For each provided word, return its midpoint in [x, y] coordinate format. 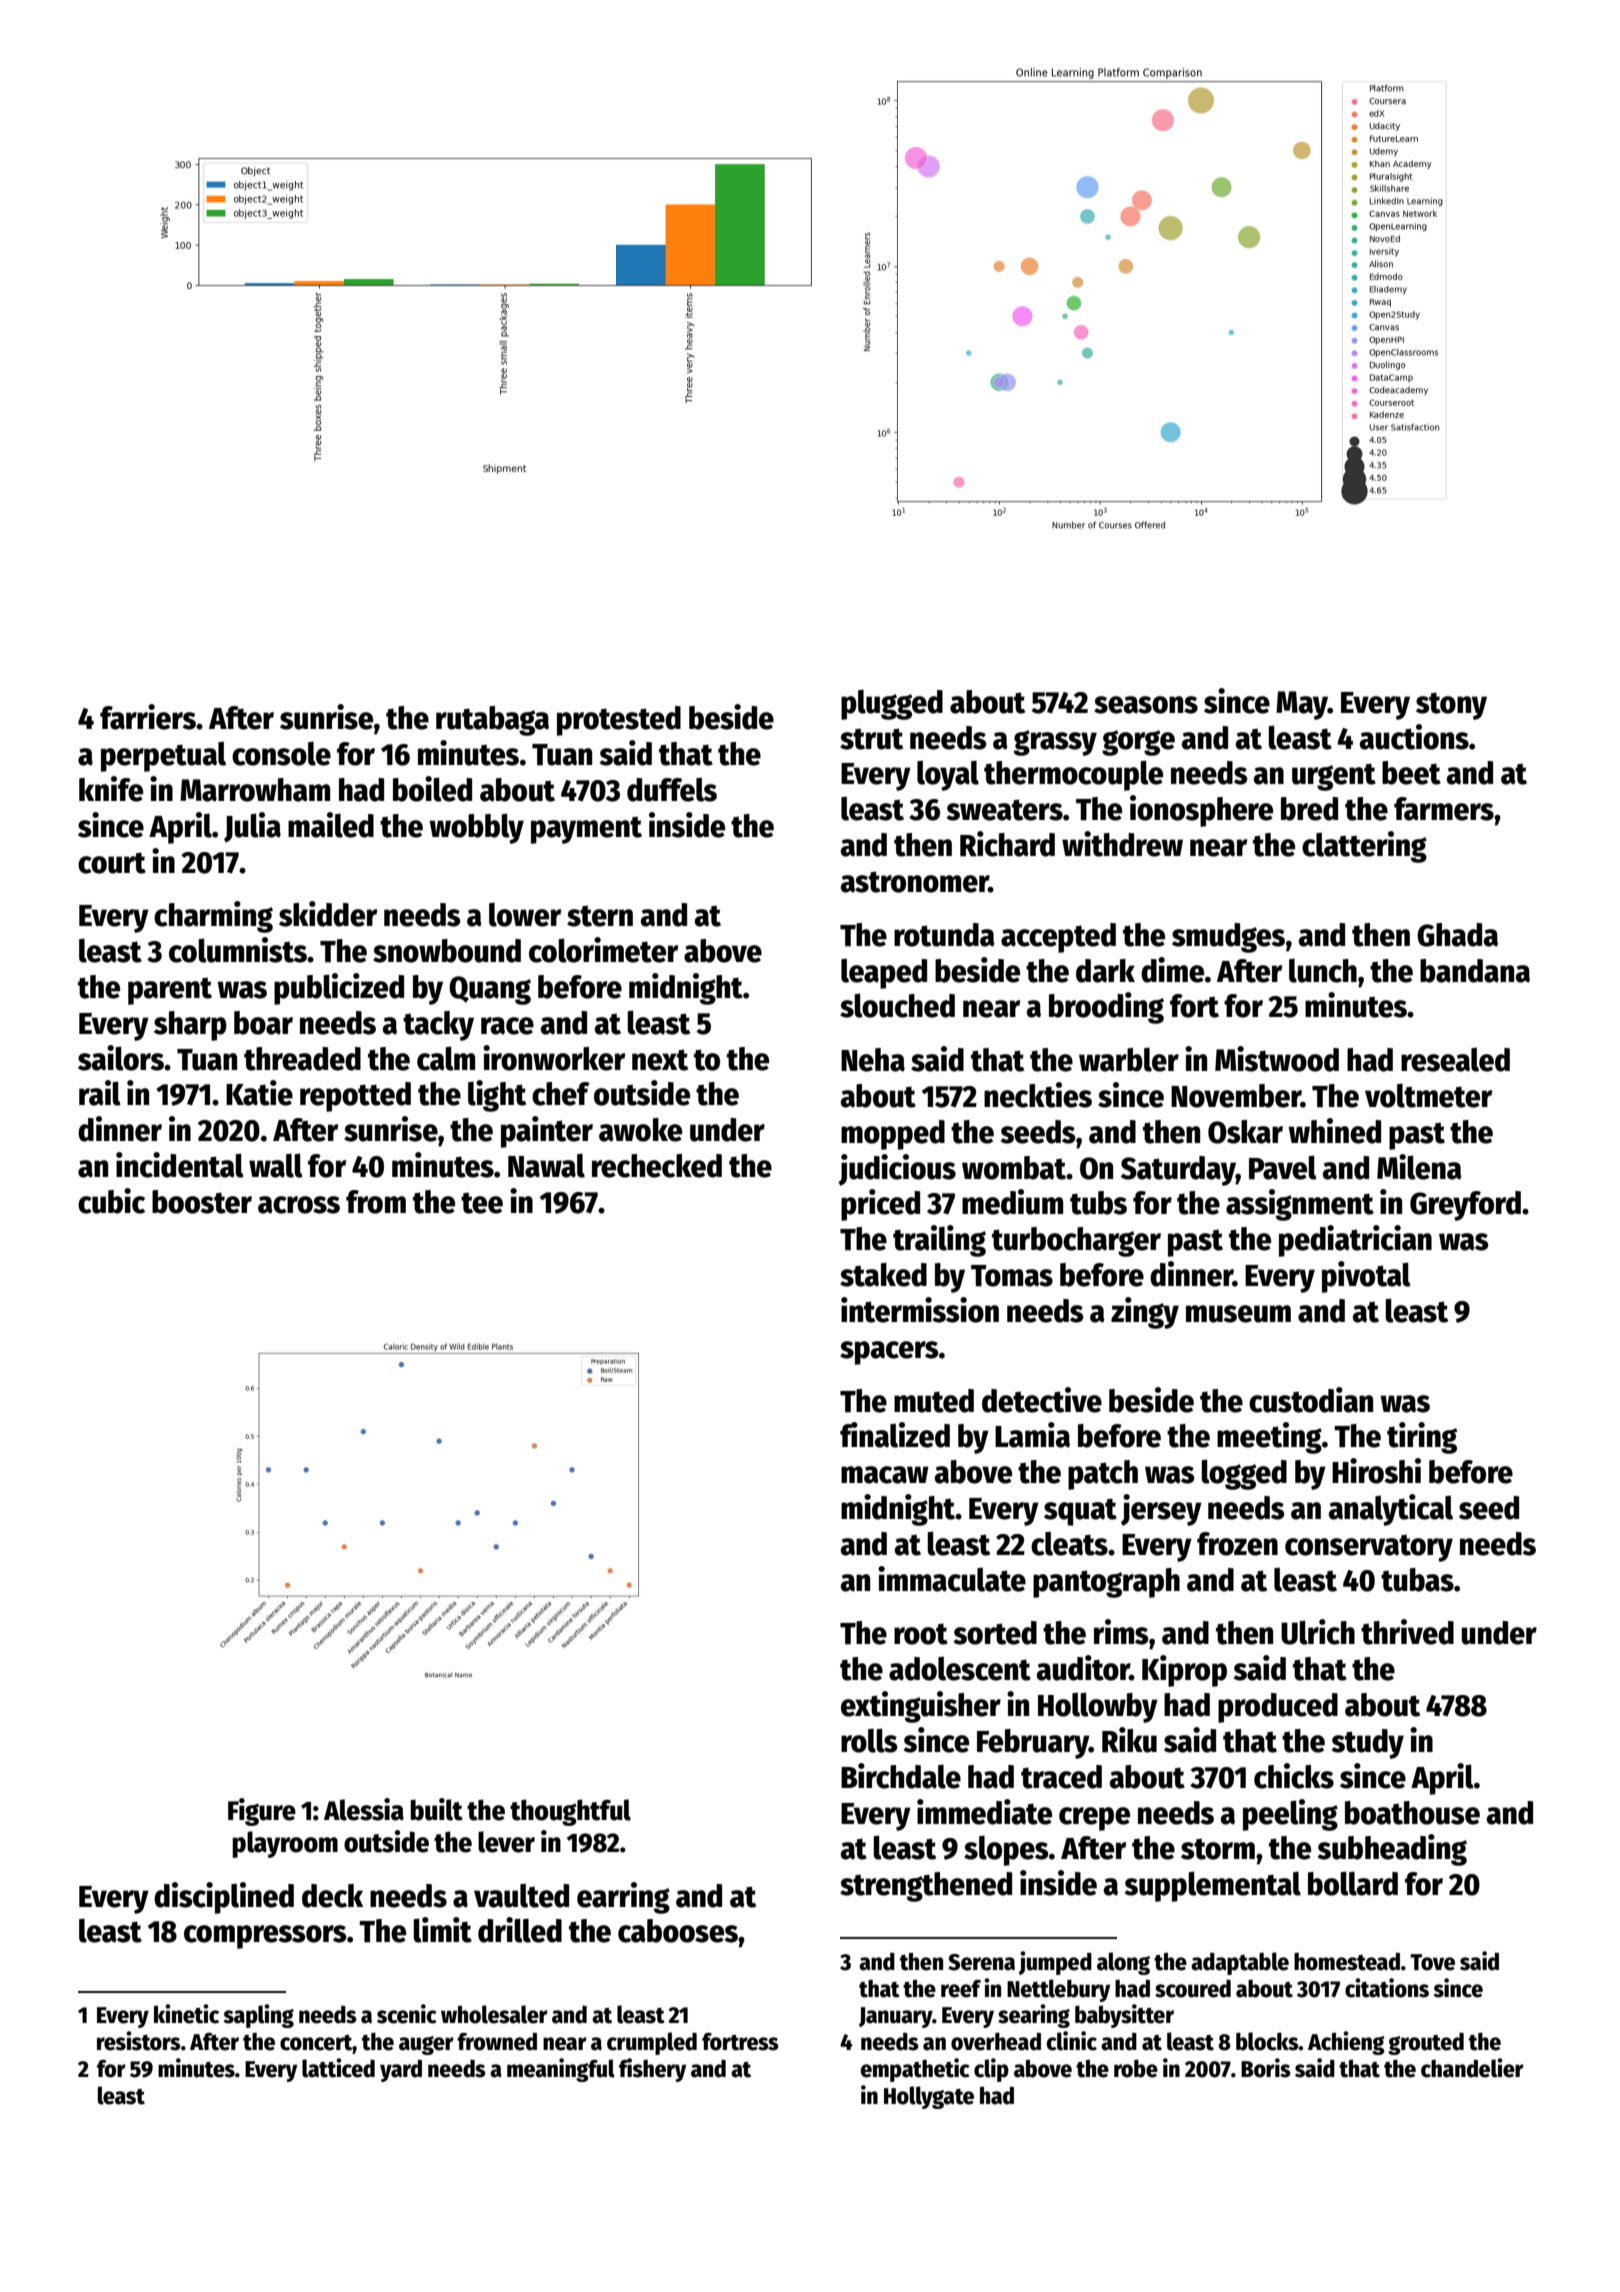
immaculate [952, 1579]
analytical [1390, 1510]
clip [991, 2070]
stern [600, 916]
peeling [1290, 1815]
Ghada [1457, 935]
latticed [338, 2068]
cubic [111, 1201]
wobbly [476, 828]
